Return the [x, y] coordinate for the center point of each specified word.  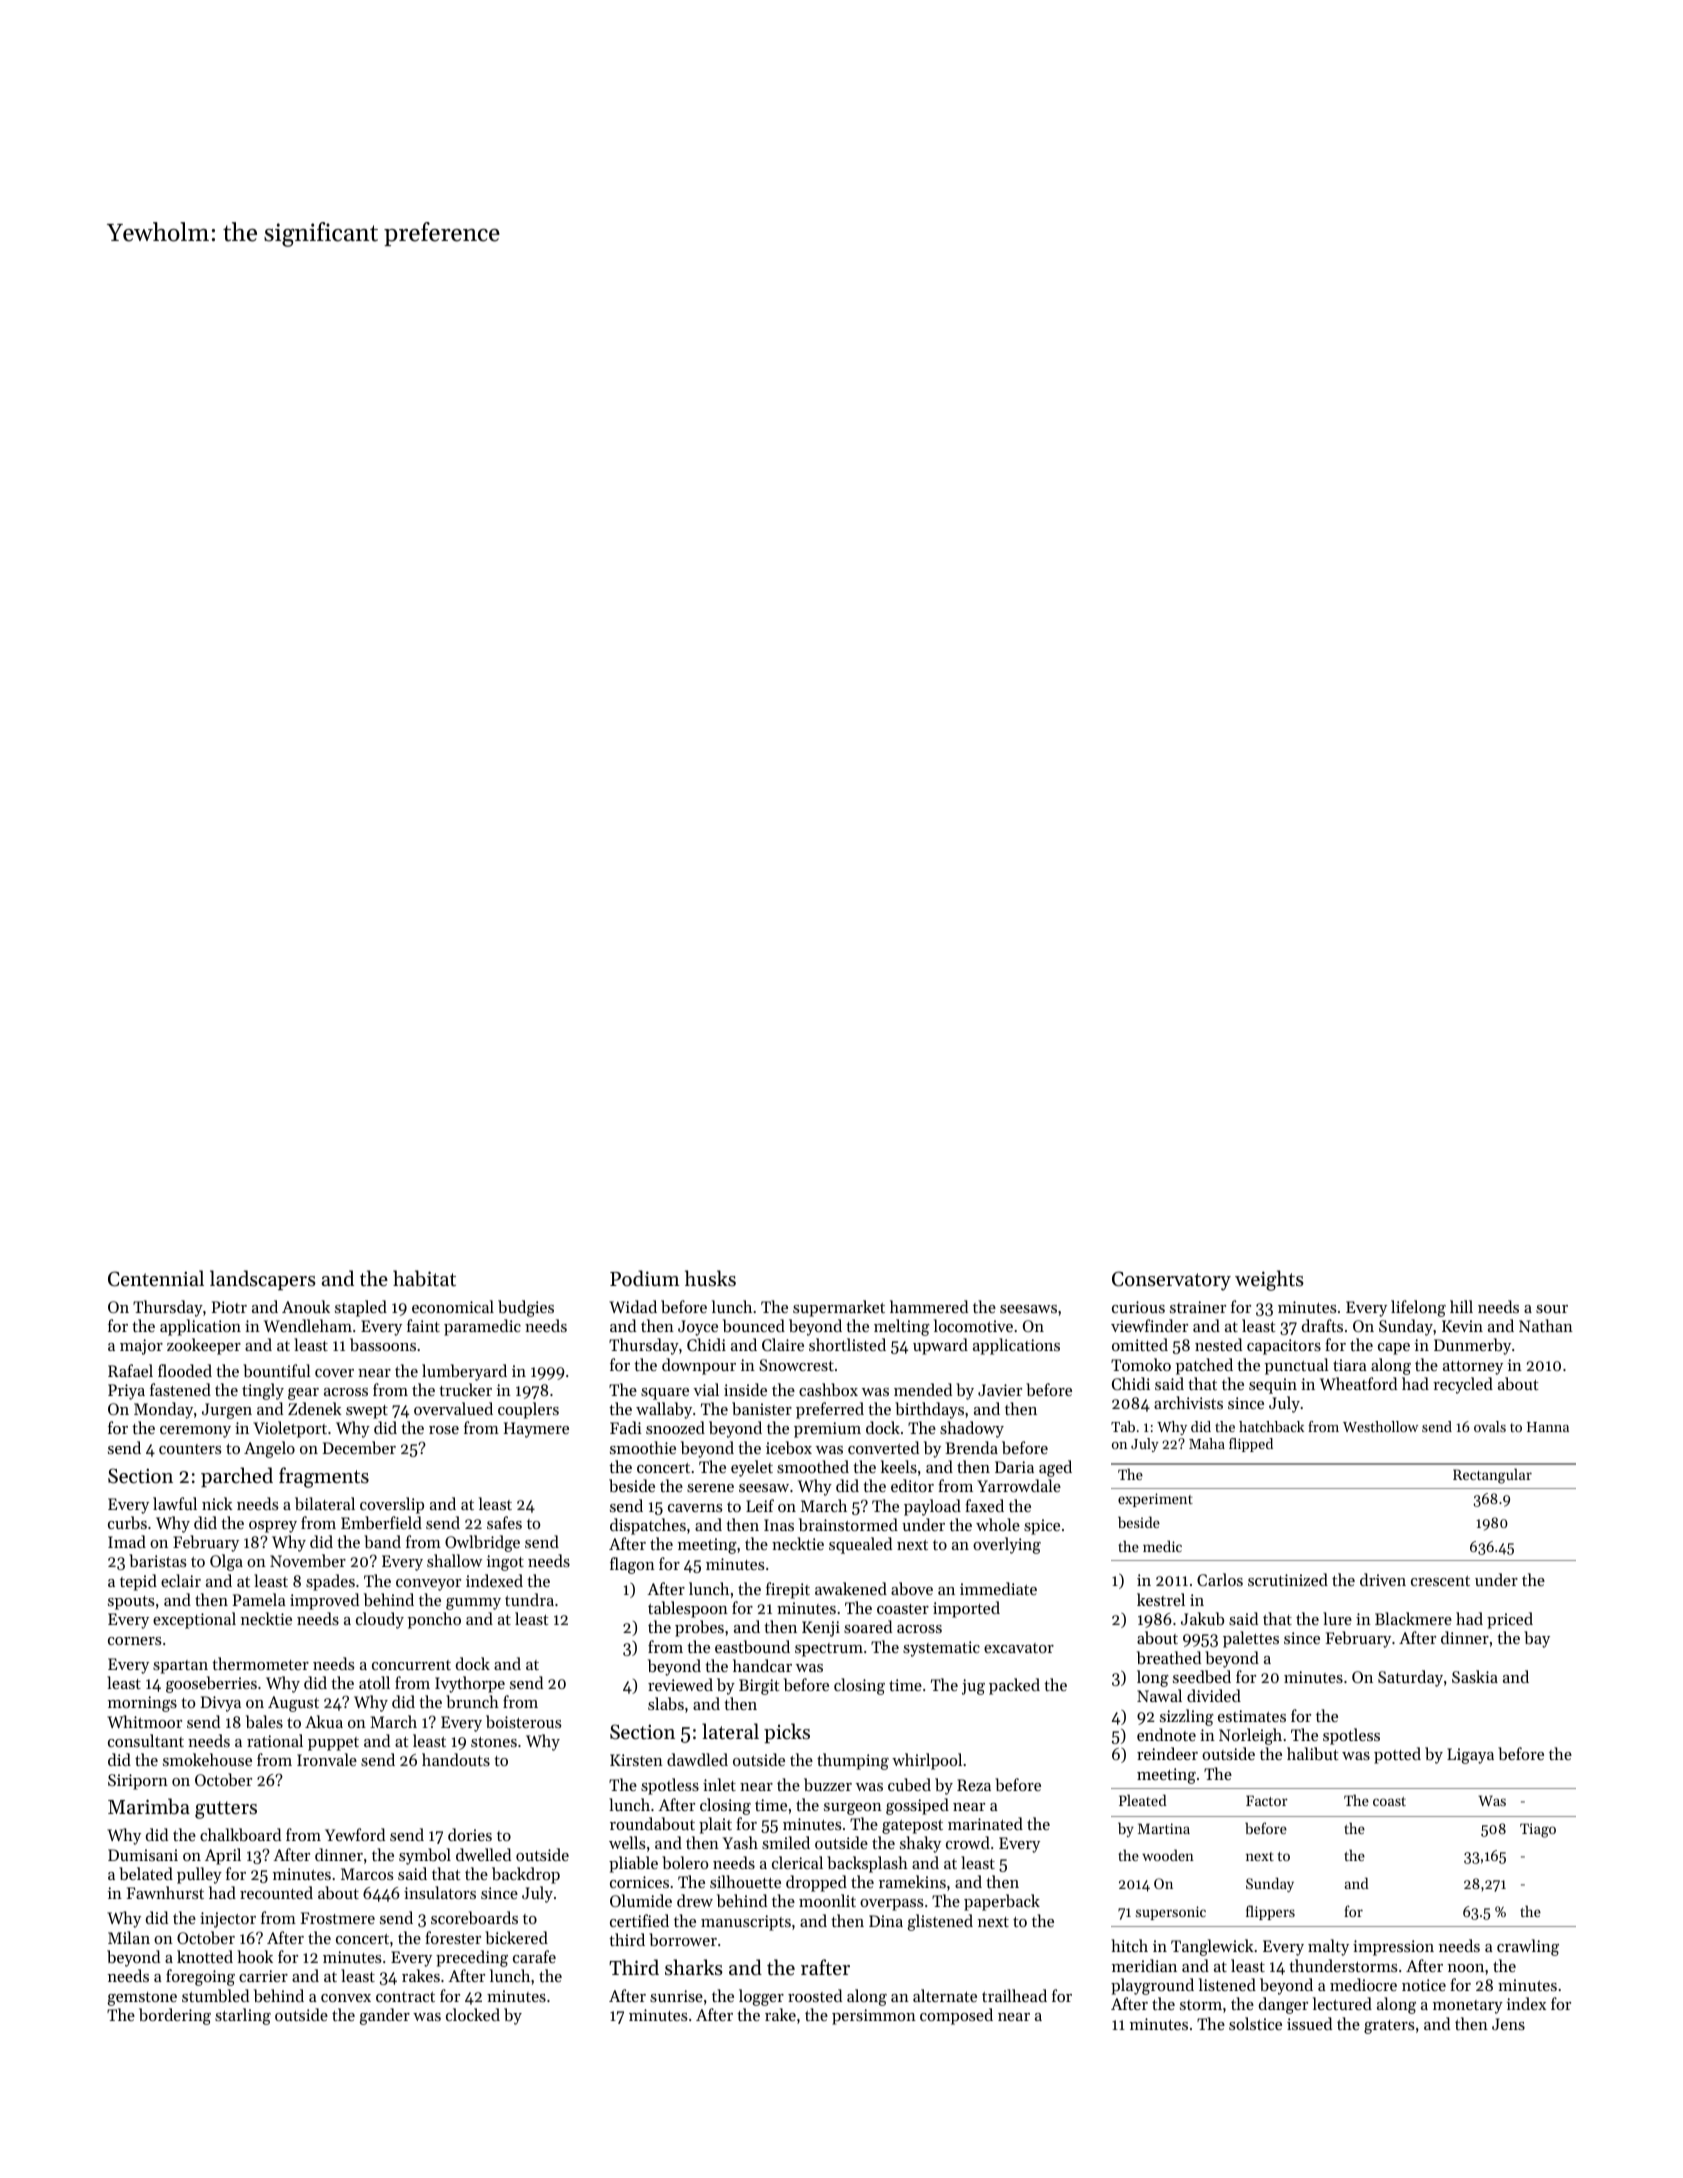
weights [1269, 1280]
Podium [645, 1278]
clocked [473, 2014]
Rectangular [1492, 1476]
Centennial [156, 1278]
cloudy [380, 1620]
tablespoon [688, 1609]
